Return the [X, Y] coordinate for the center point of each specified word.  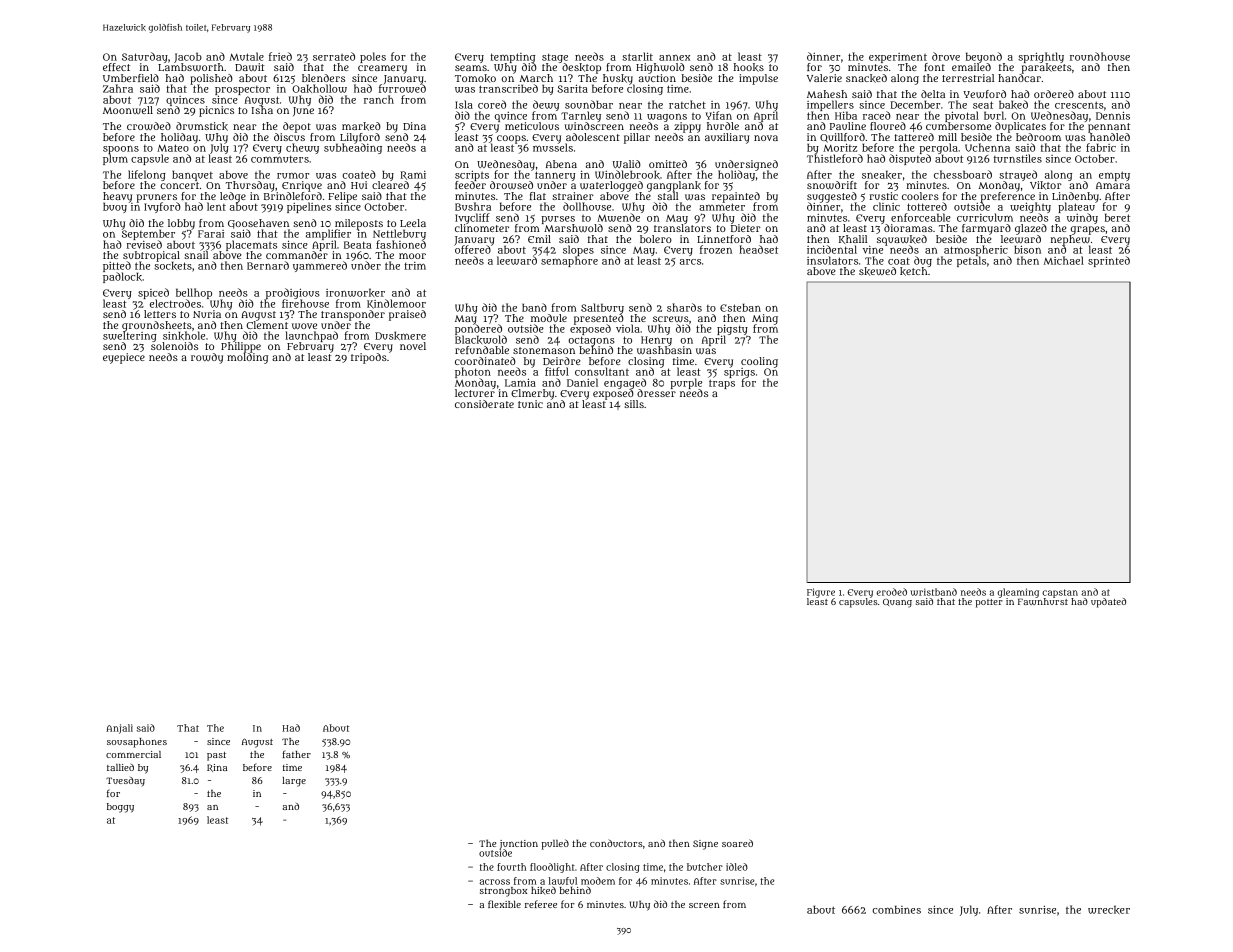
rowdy [207, 358]
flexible [504, 904]
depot [297, 127]
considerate [484, 404]
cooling [759, 362]
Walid [627, 164]
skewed [877, 271]
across [494, 882]
